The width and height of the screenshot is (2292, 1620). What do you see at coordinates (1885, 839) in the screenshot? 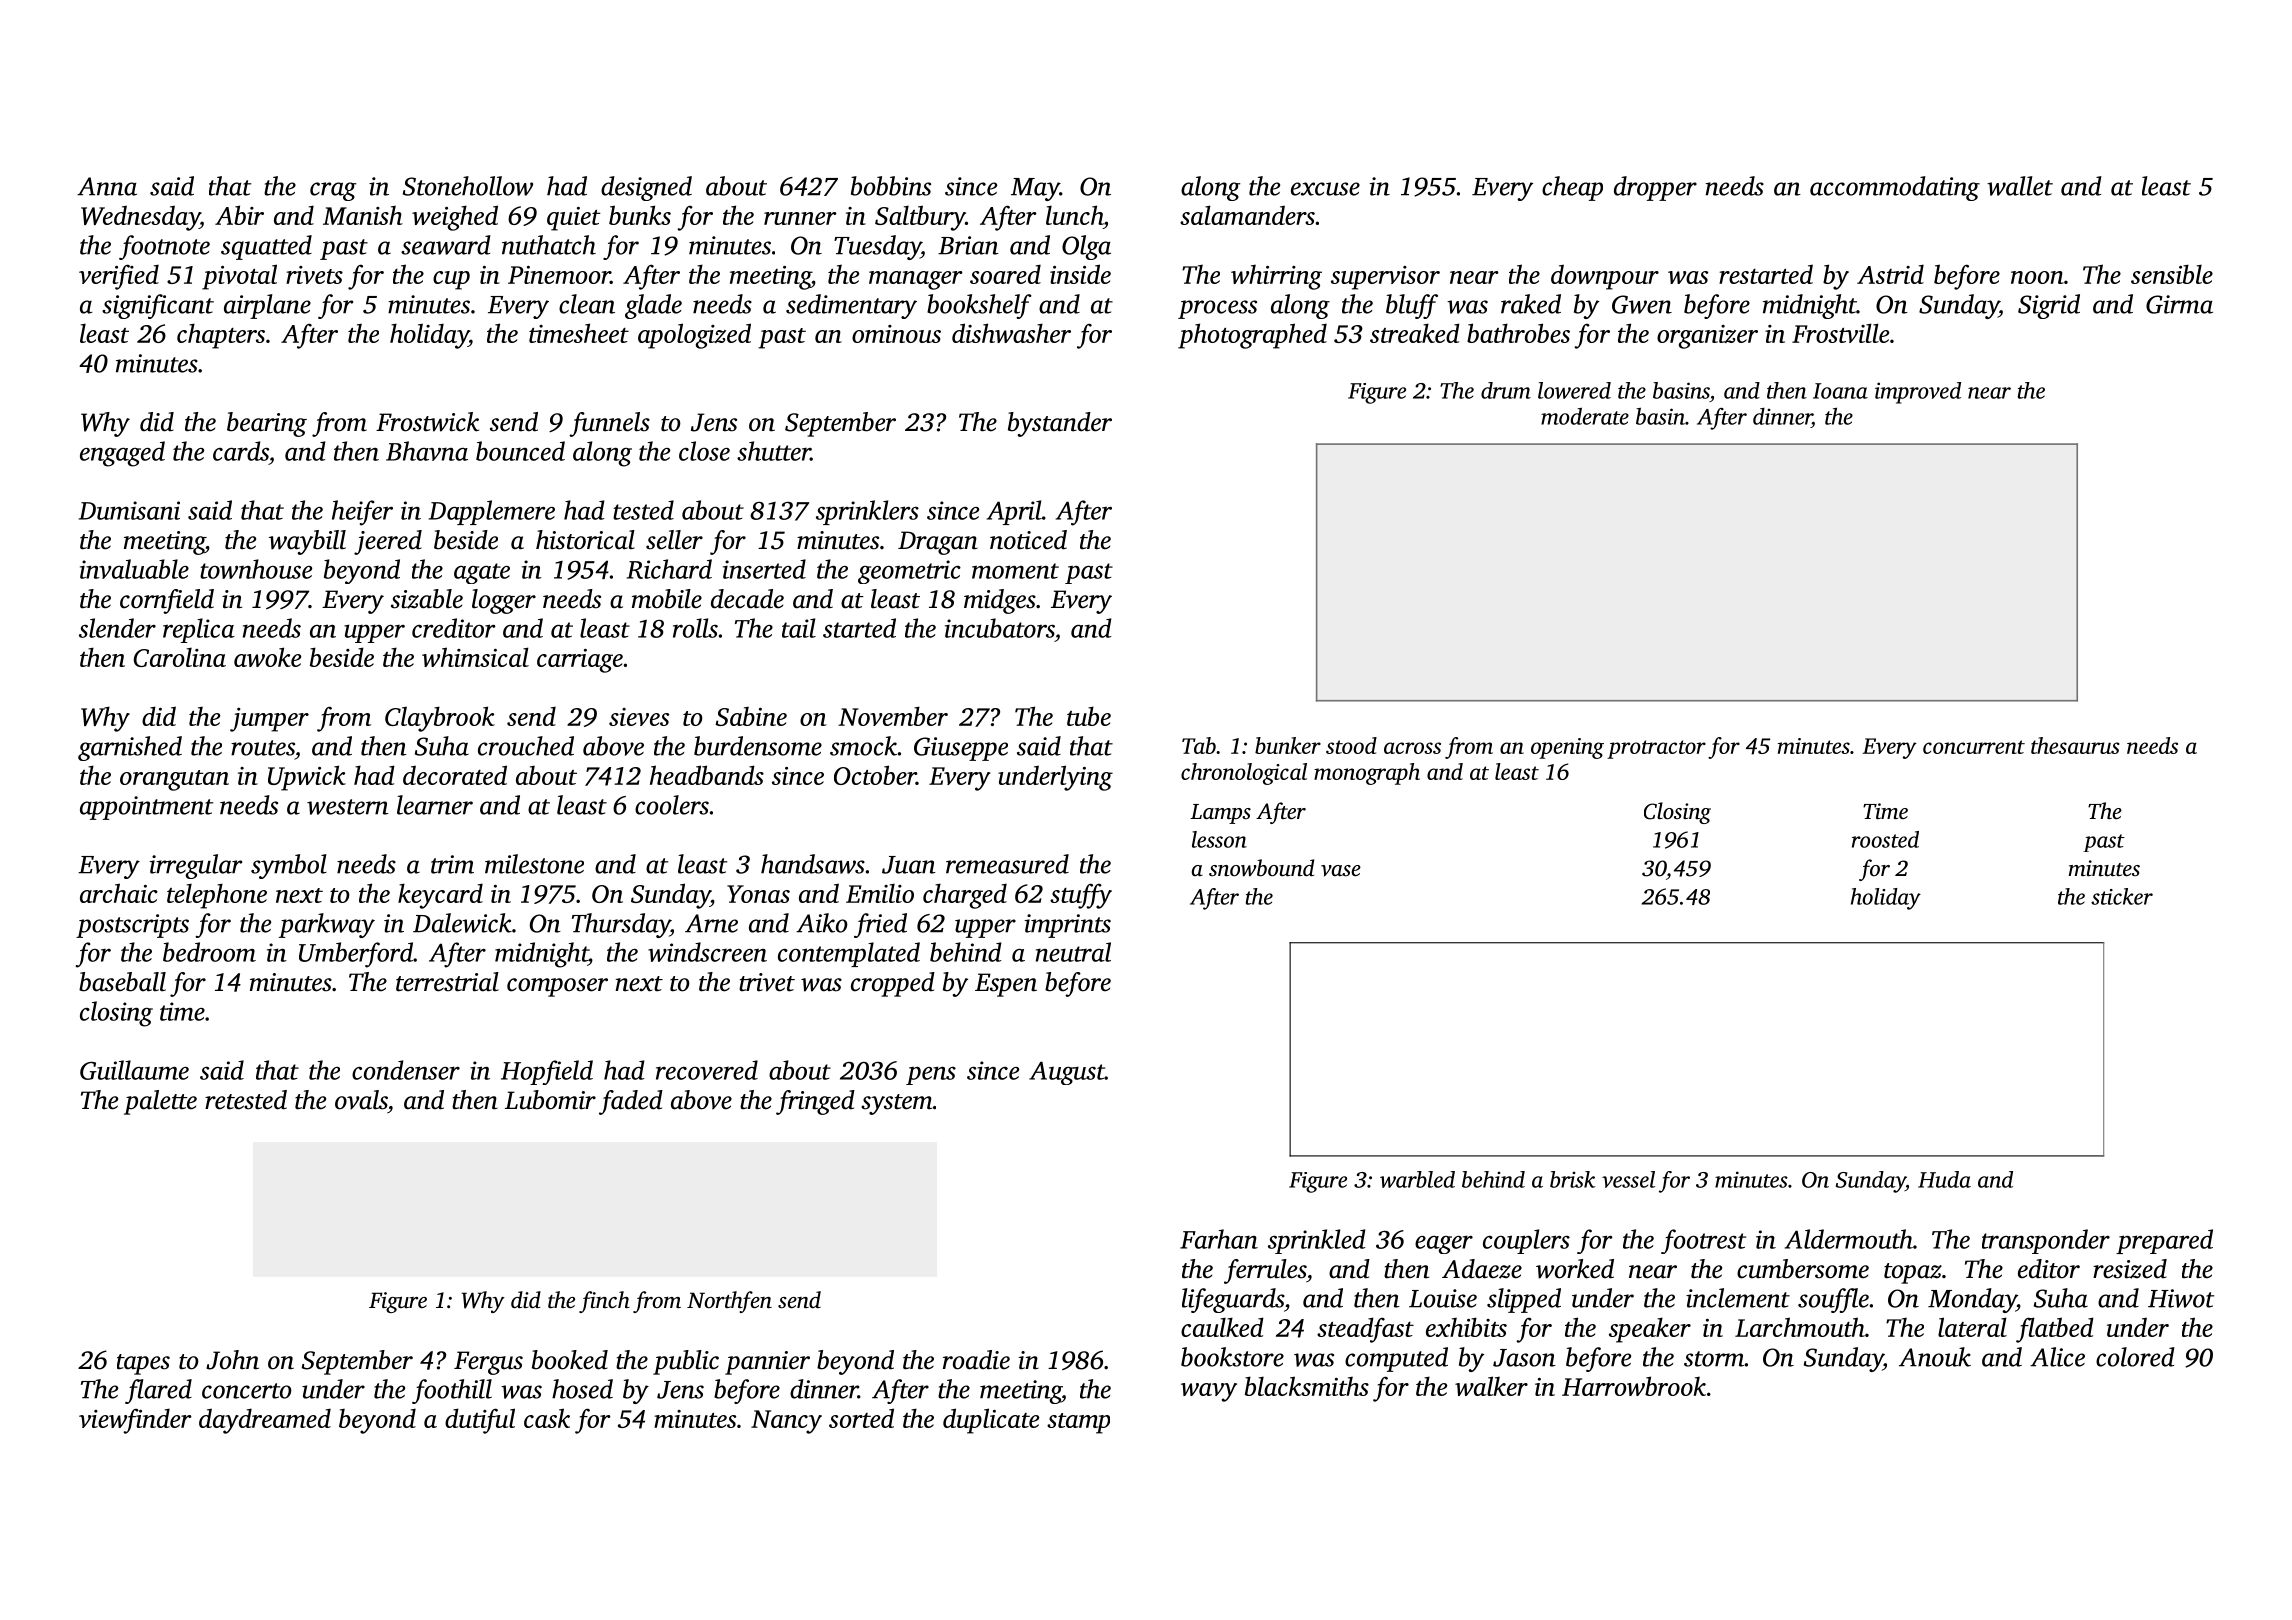
I see `roosted` at bounding box center [1885, 839].
